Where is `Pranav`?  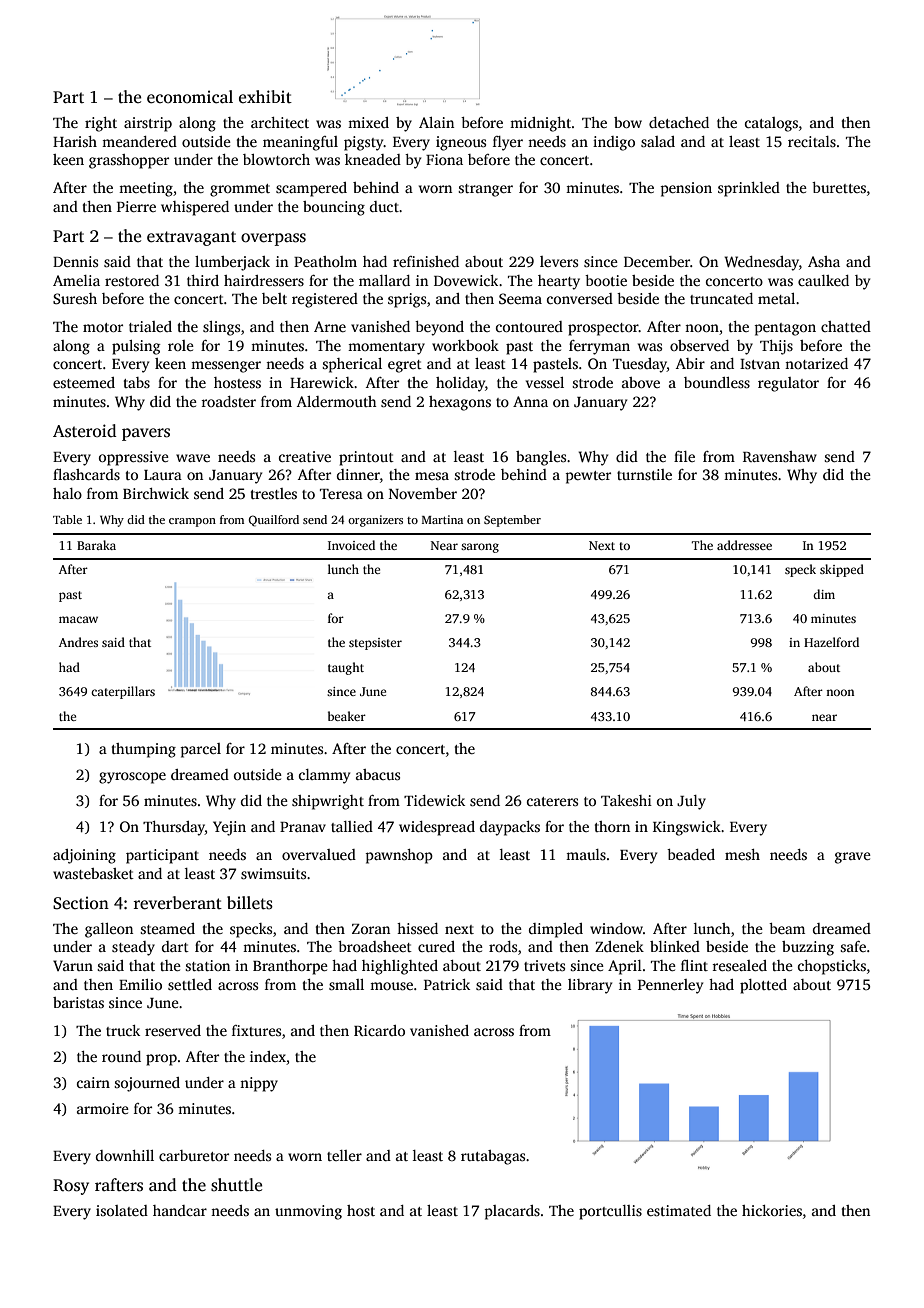 Pranav is located at coordinates (303, 827).
